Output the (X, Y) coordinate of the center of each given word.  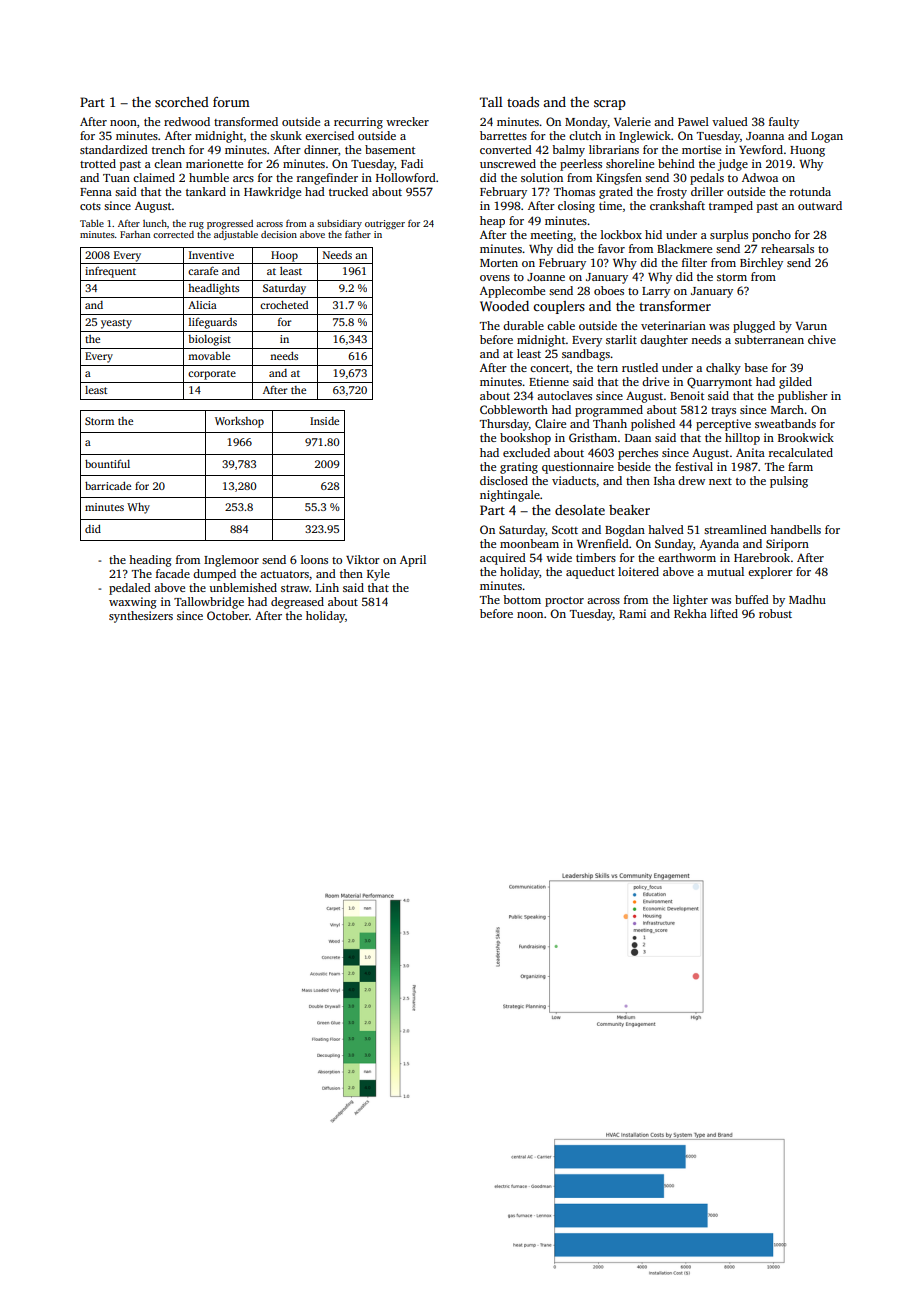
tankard (206, 191)
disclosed (504, 480)
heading (150, 561)
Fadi (412, 163)
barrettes (503, 135)
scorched (182, 102)
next (720, 481)
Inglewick (645, 137)
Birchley (761, 264)
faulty (784, 123)
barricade (108, 486)
